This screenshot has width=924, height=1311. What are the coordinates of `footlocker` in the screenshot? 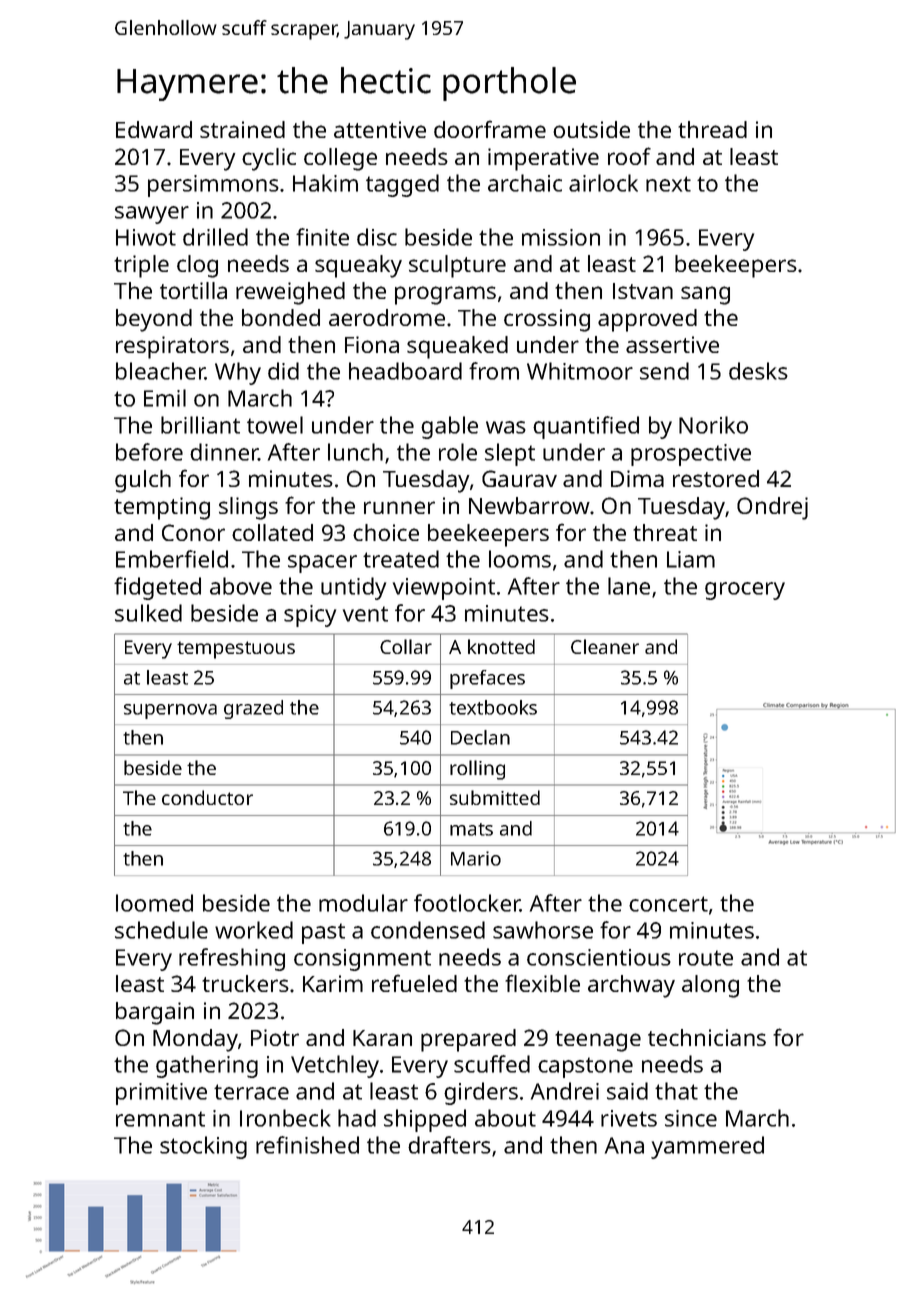 It's located at (467, 903).
